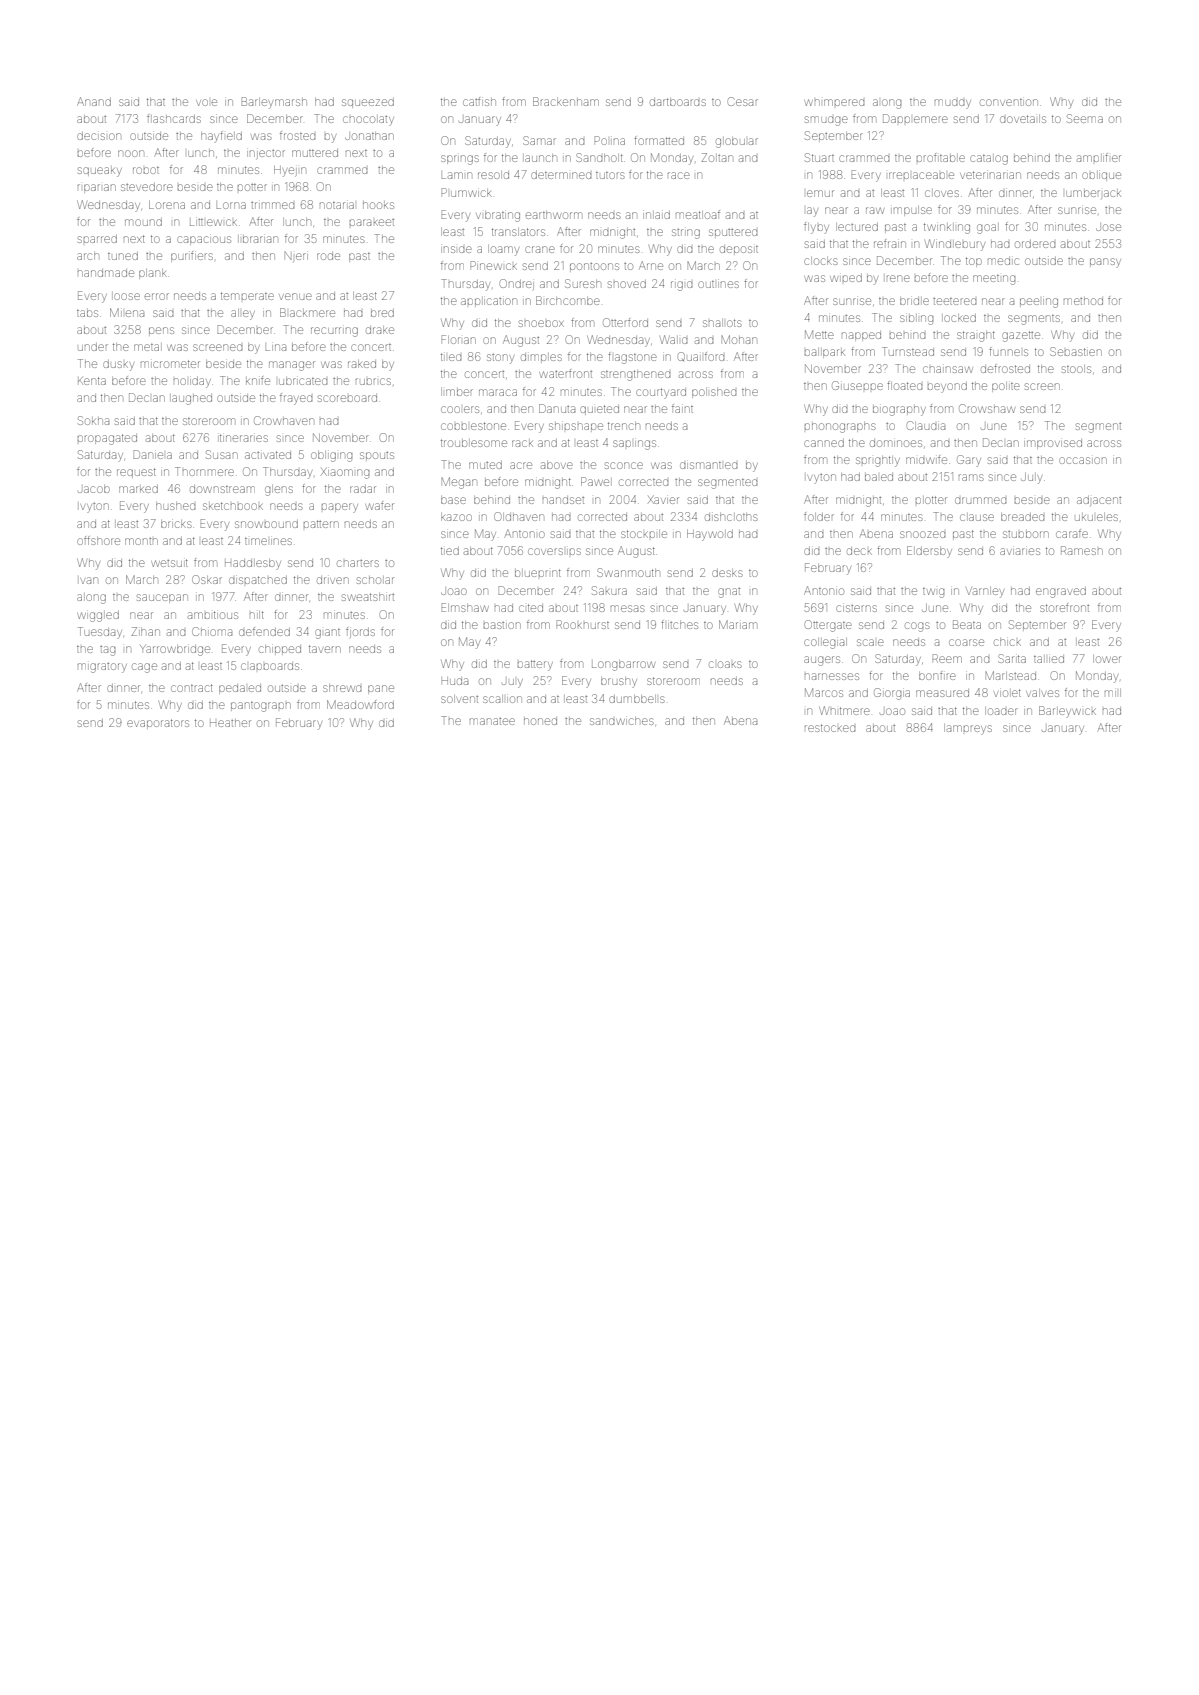 The image size is (1199, 1695). Describe the element at coordinates (519, 516) in the screenshot. I see `Oldhaven` at that location.
